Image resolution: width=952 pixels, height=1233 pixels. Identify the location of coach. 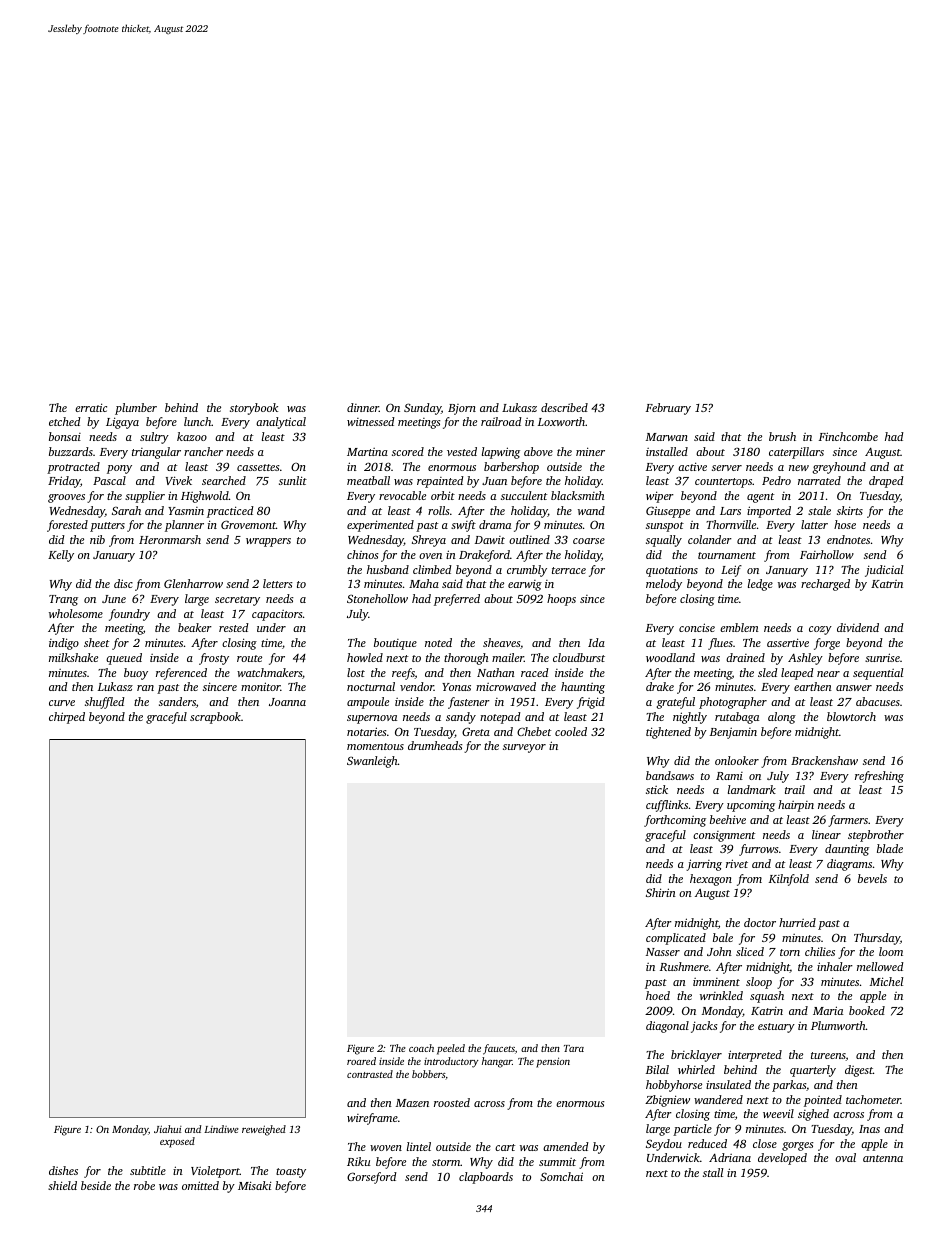
(421, 1048).
